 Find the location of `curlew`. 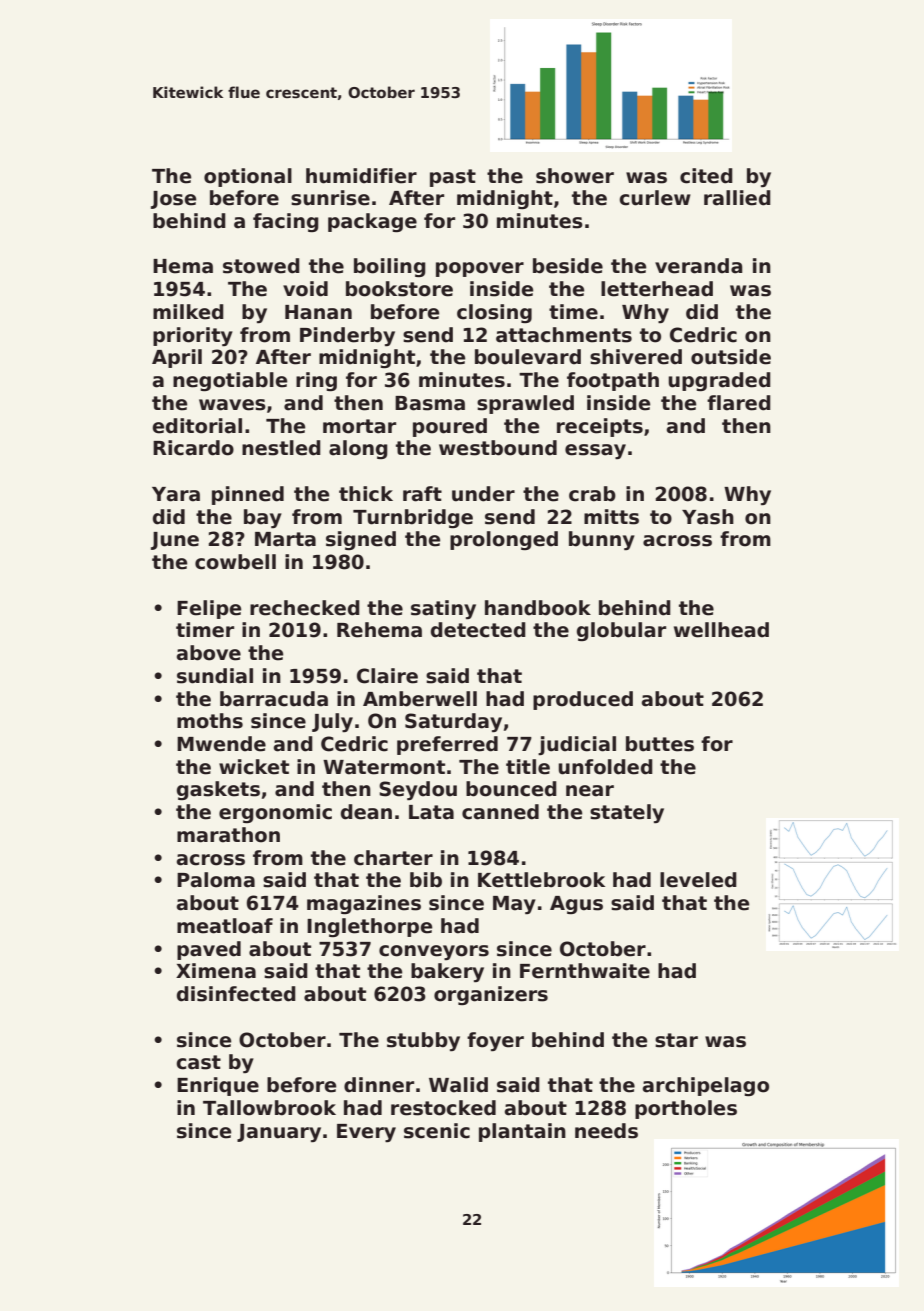

curlew is located at coordinates (655, 198).
